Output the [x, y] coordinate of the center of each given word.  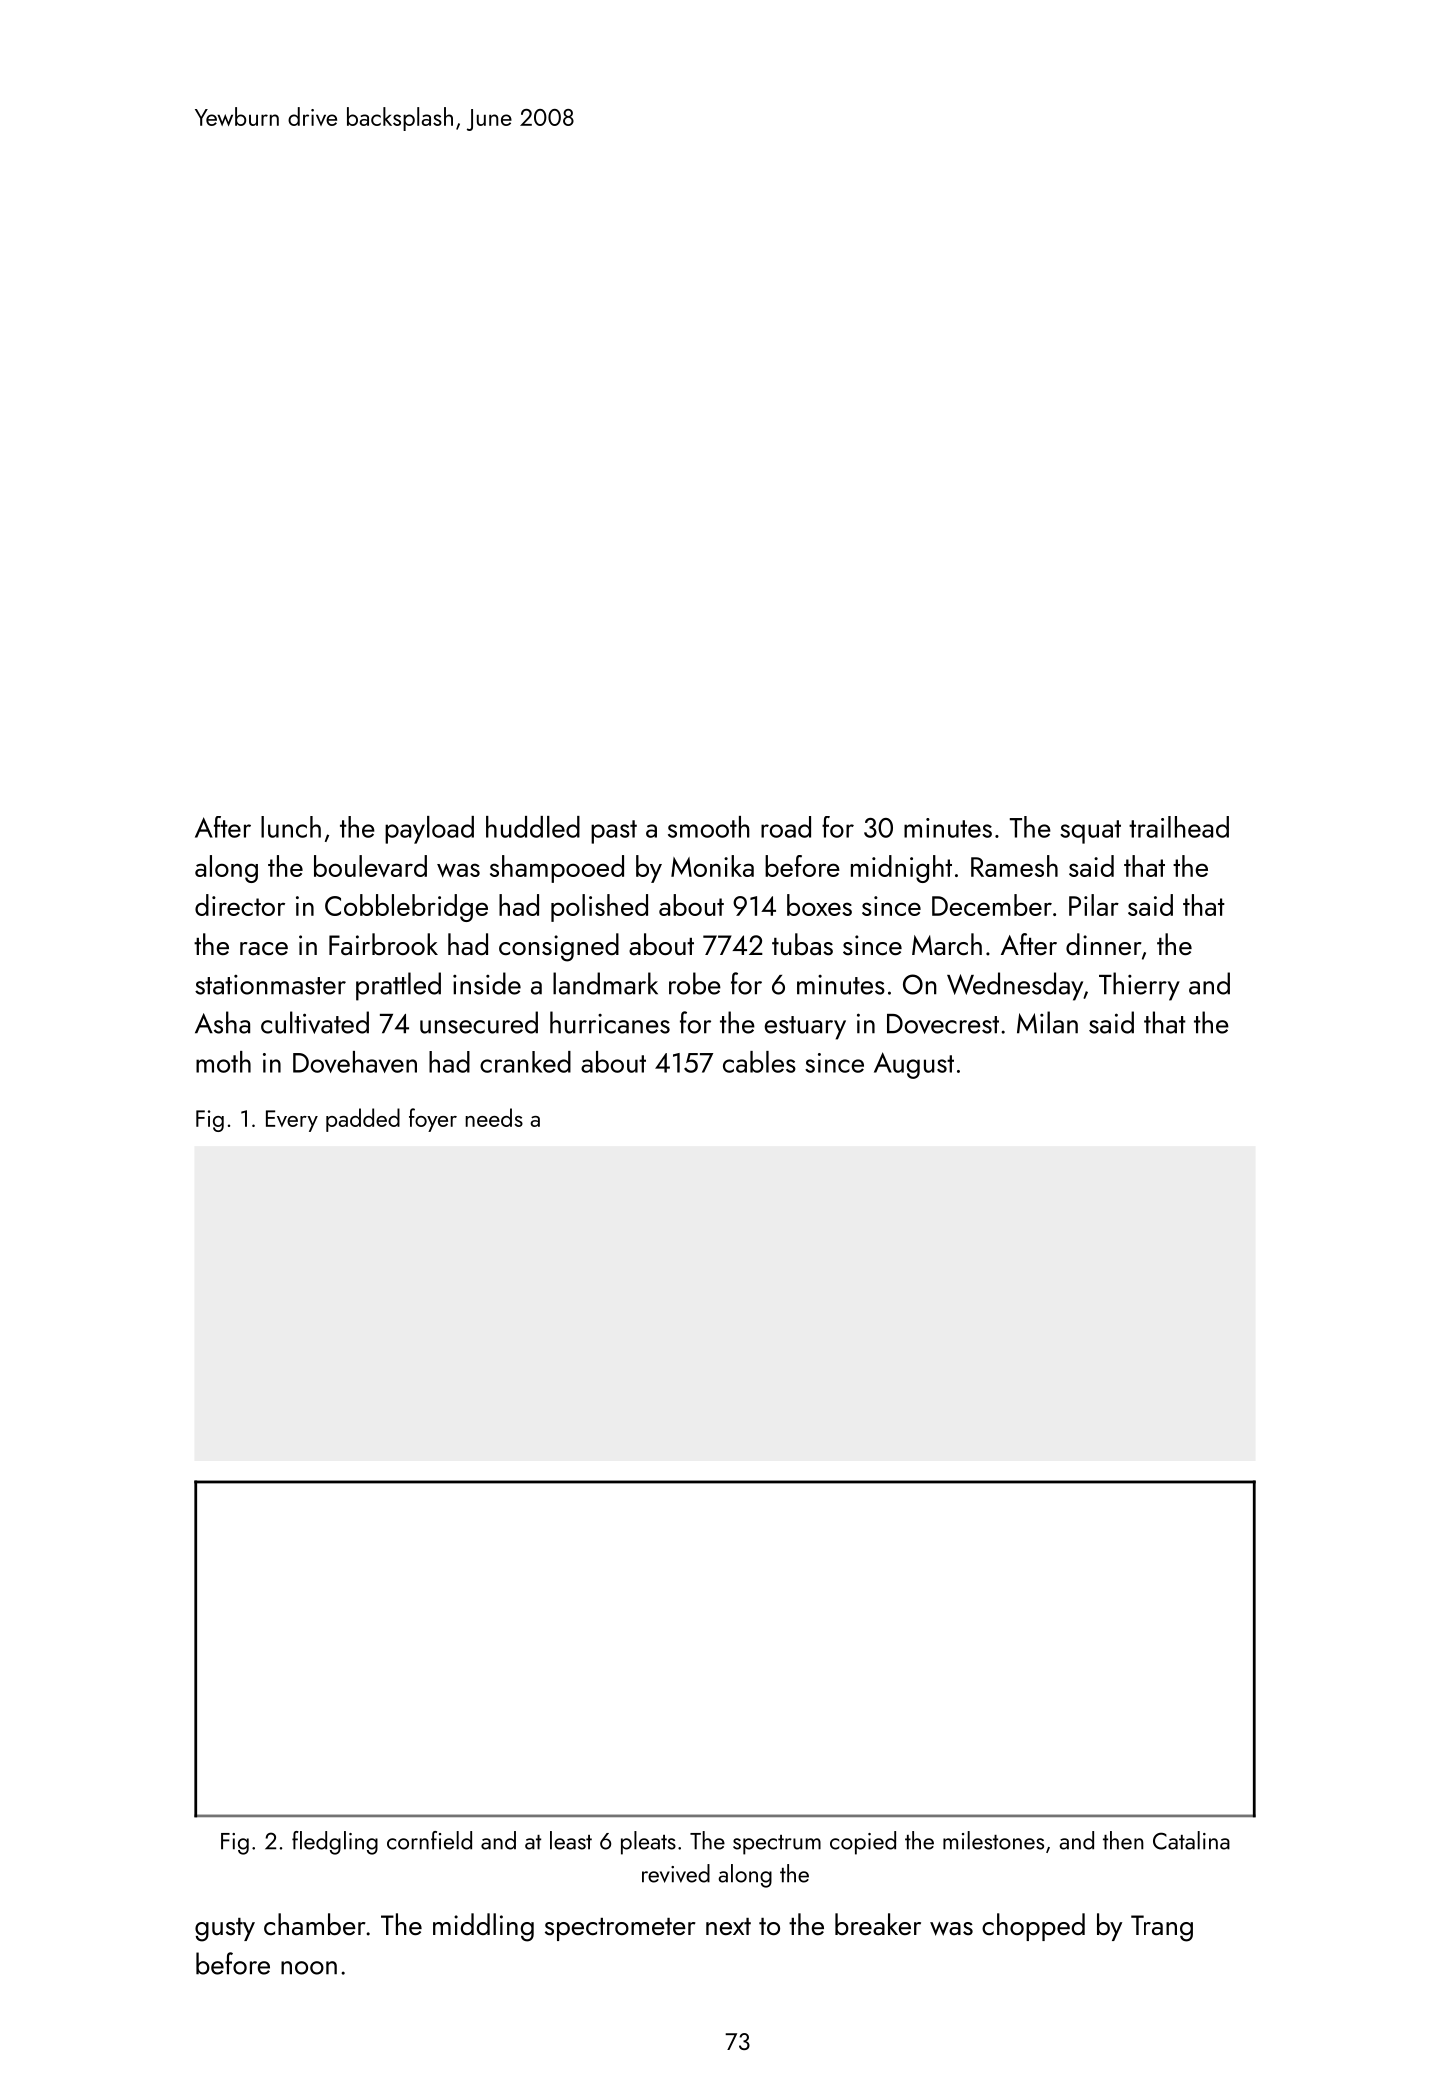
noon [309, 1968]
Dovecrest [943, 1024]
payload [429, 830]
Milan [1047, 1022]
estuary [805, 1028]
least [571, 1840]
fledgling [335, 1843]
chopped [1033, 1927]
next [728, 1926]
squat [1090, 832]
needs [494, 1117]
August [914, 1065]
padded [363, 1120]
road [786, 827]
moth [223, 1062]
